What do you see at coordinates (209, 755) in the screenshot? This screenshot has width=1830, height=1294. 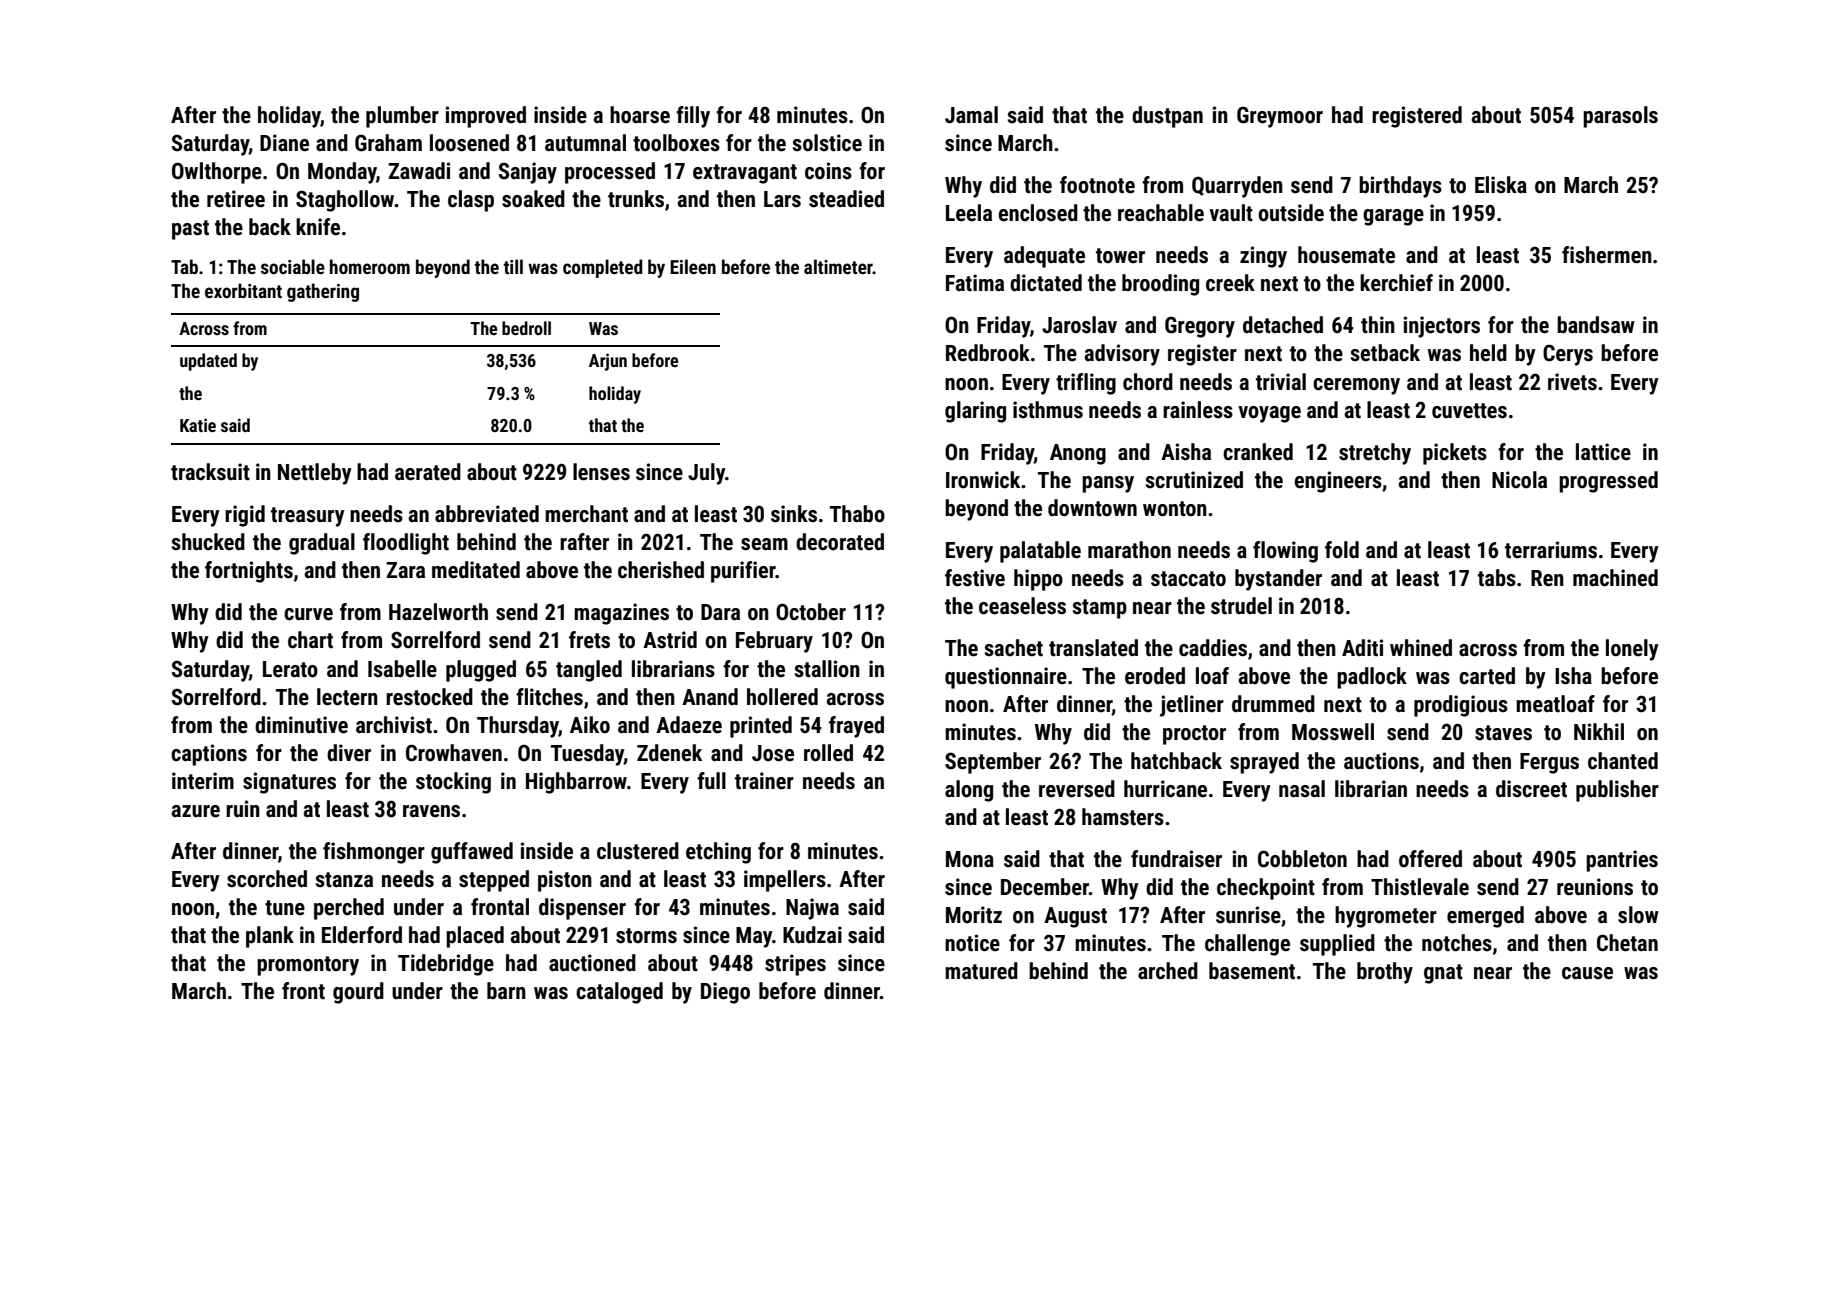 I see `captions` at bounding box center [209, 755].
